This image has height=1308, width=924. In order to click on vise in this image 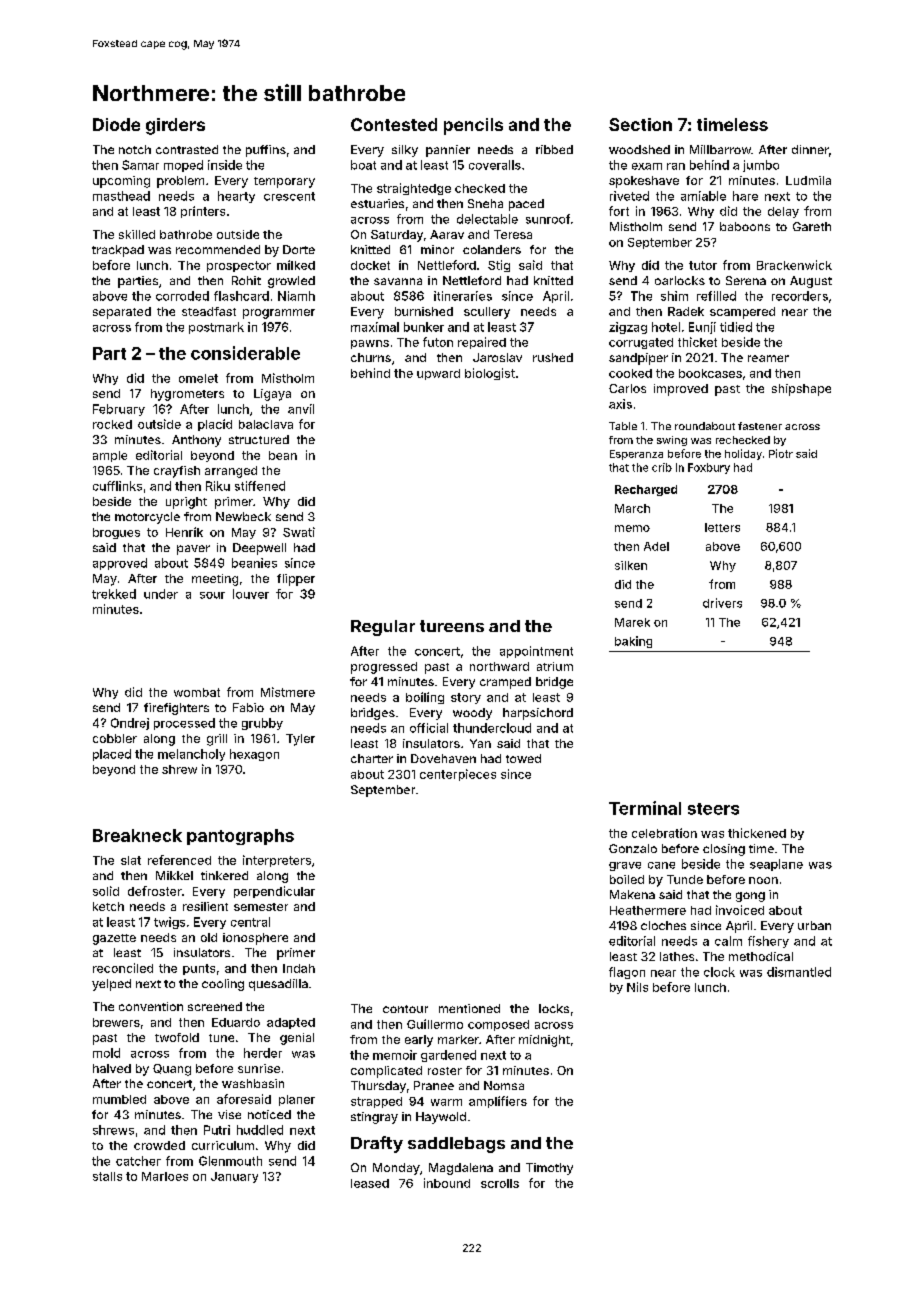, I will do `click(229, 1114)`.
